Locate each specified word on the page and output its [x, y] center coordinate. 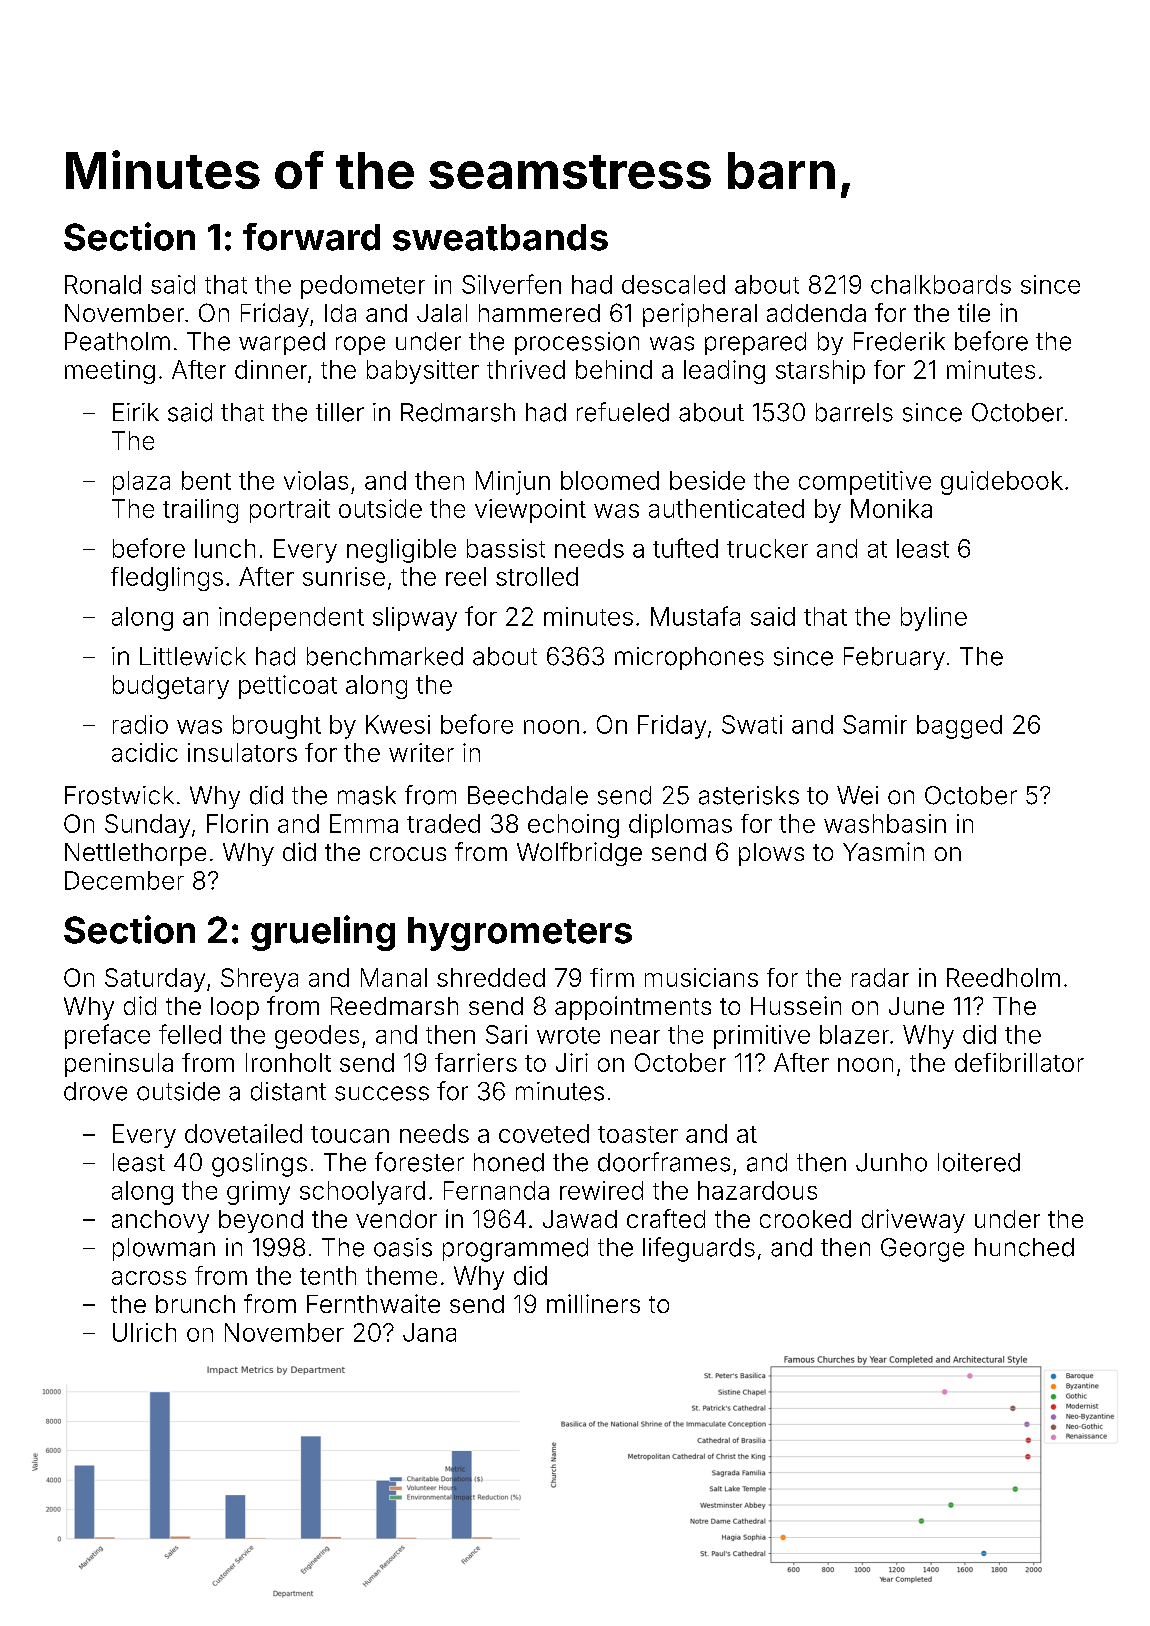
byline [934, 619]
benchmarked [385, 656]
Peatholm [117, 341]
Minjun [513, 483]
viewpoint [530, 511]
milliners [593, 1303]
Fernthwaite [373, 1303]
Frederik [899, 341]
